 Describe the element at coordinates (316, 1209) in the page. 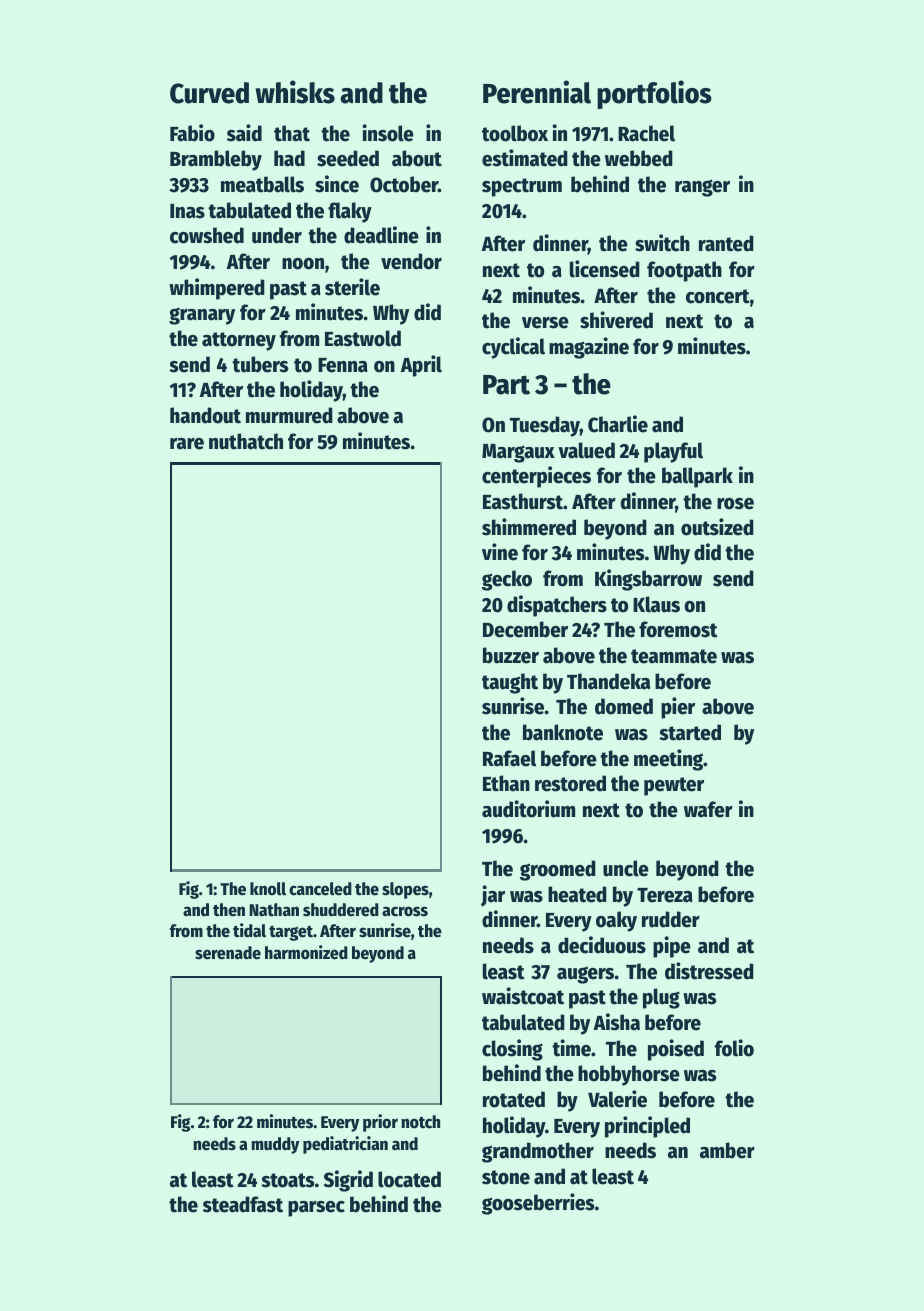

I see `parsec` at that location.
